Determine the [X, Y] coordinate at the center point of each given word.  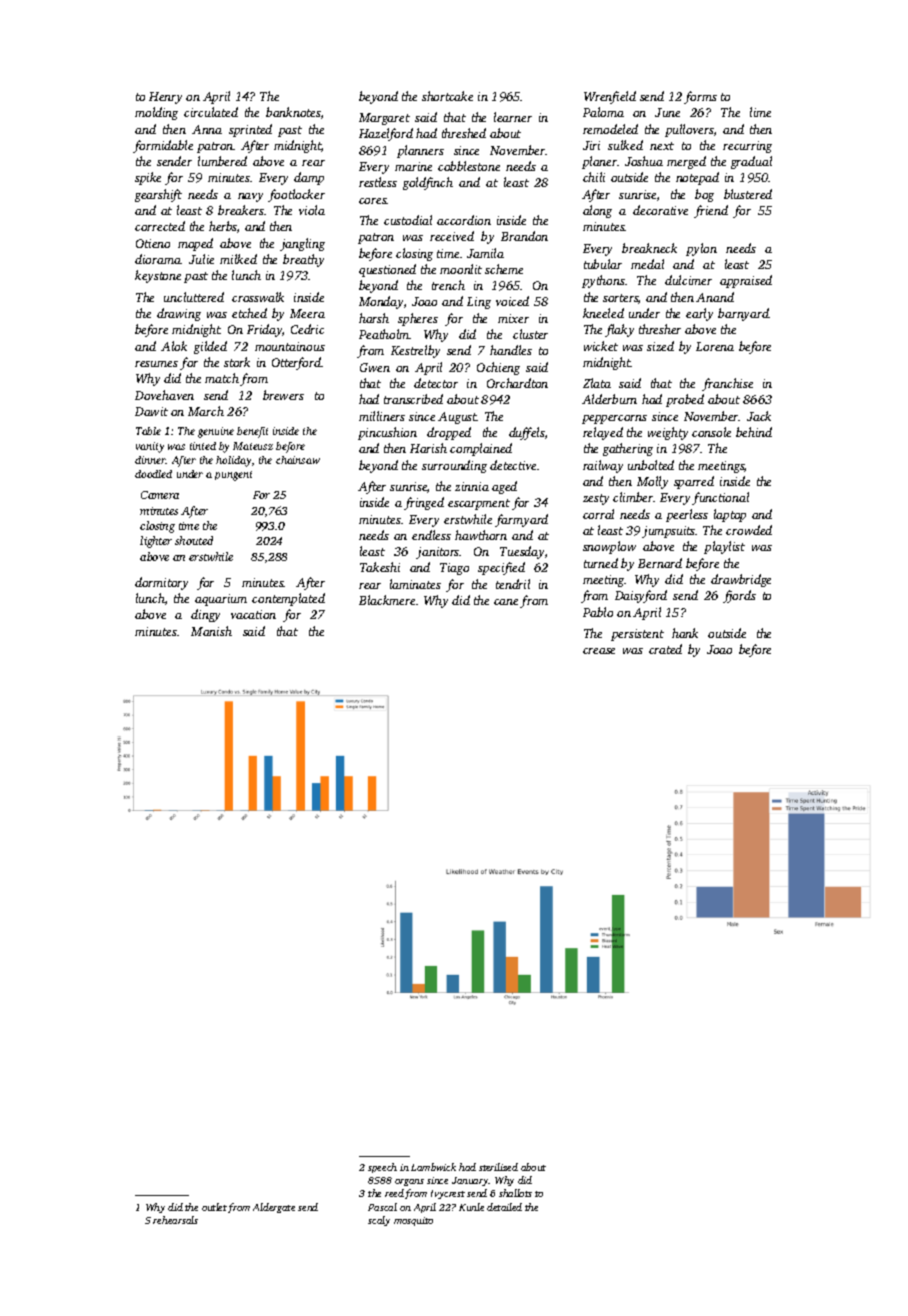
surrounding [454, 466]
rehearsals [175, 1220]
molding [156, 113]
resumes [156, 364]
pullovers [689, 130]
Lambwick [433, 1167]
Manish [211, 631]
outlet [214, 1207]
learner [513, 117]
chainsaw [298, 460]
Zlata [597, 383]
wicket [601, 346]
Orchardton [517, 383]
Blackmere [387, 600]
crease [599, 651]
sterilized [498, 1167]
